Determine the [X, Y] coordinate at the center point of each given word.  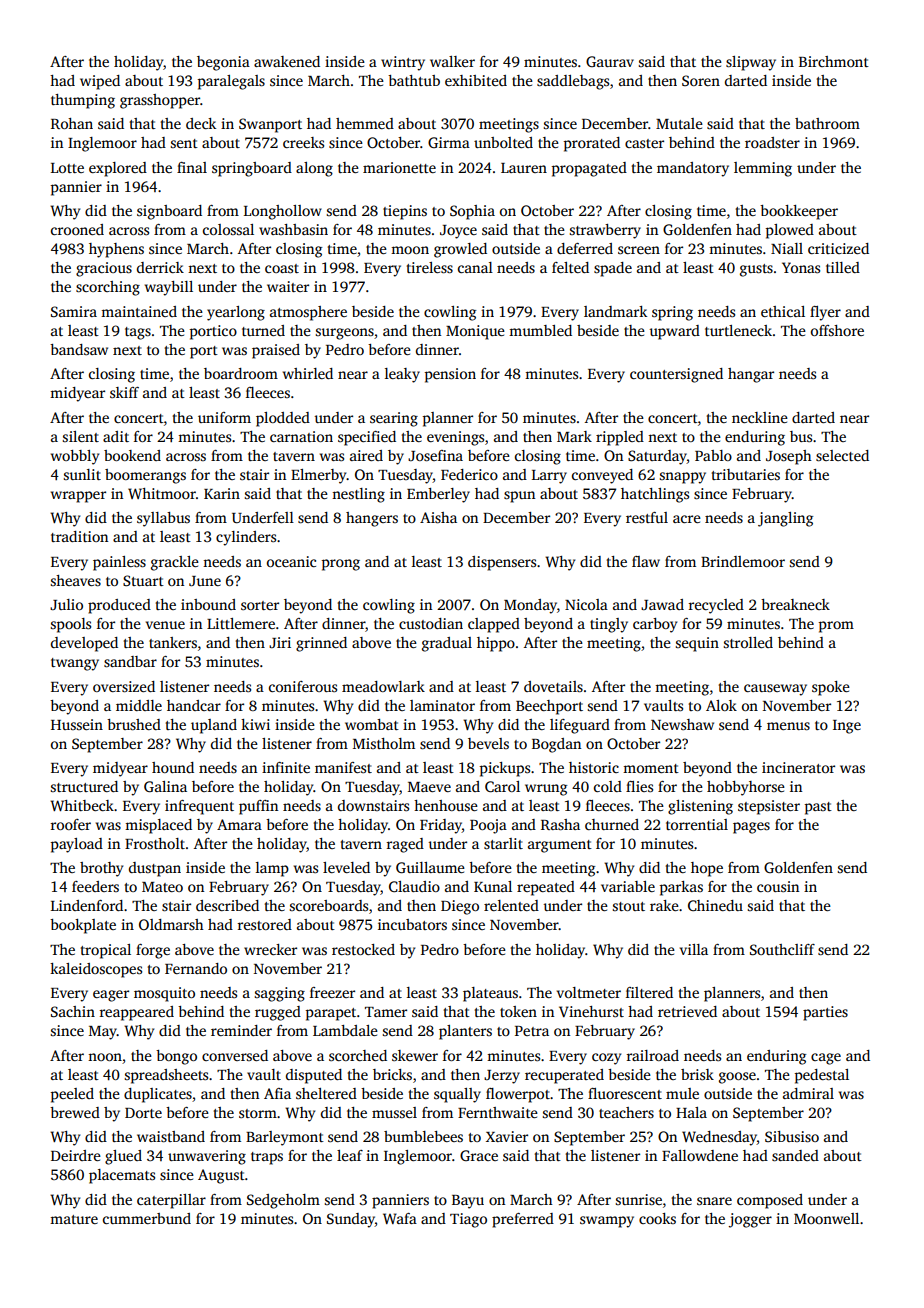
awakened [287, 61]
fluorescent [625, 1093]
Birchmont [834, 61]
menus [788, 726]
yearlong [236, 313]
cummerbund [147, 1218]
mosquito [164, 994]
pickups [505, 769]
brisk [697, 1074]
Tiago [468, 1220]
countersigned [676, 375]
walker [452, 61]
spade [613, 269]
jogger [750, 1220]
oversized [124, 686]
